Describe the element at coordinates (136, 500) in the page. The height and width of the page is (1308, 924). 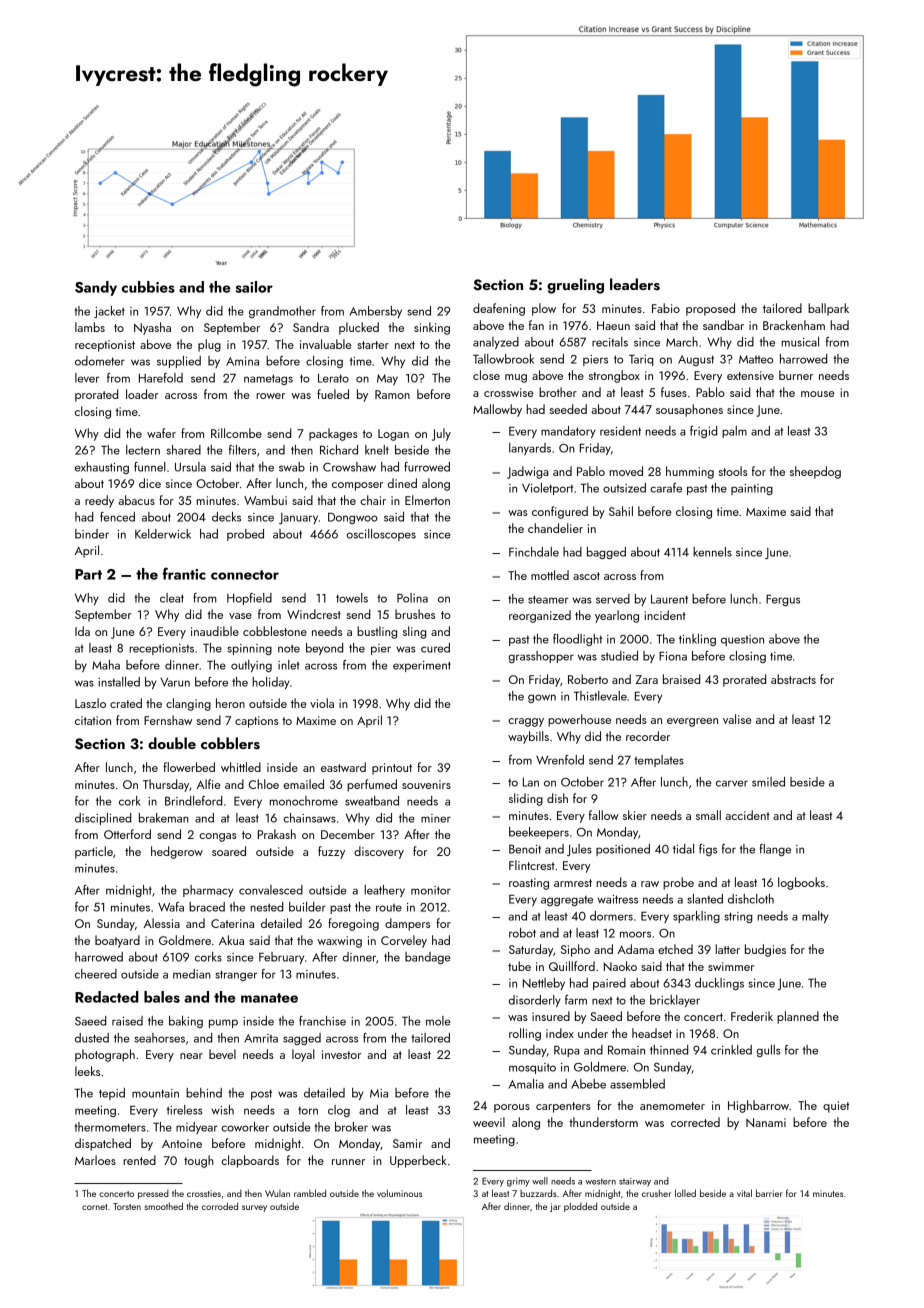
I see `abacus` at that location.
